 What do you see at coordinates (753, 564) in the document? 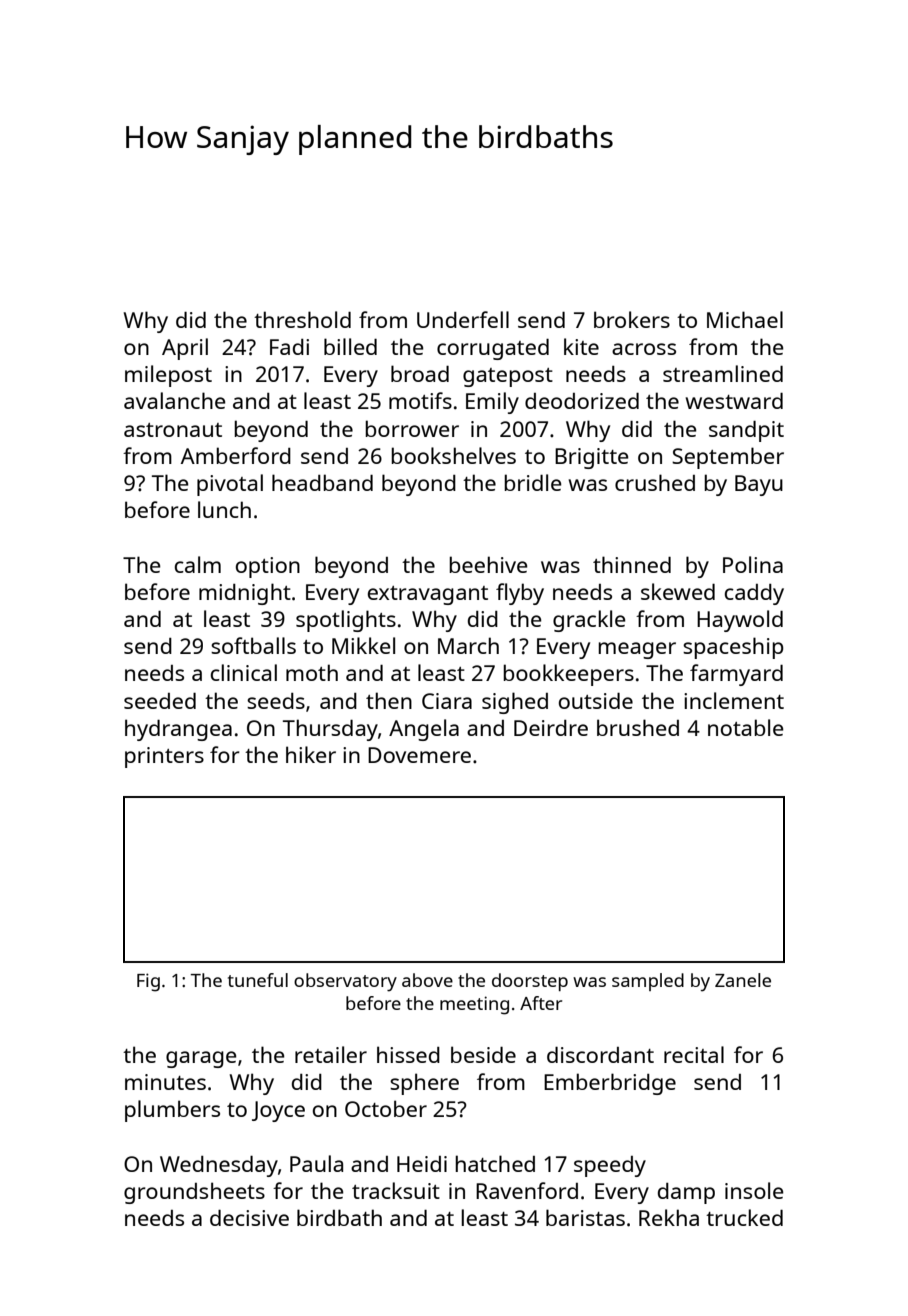
I see `Polina` at bounding box center [753, 564].
